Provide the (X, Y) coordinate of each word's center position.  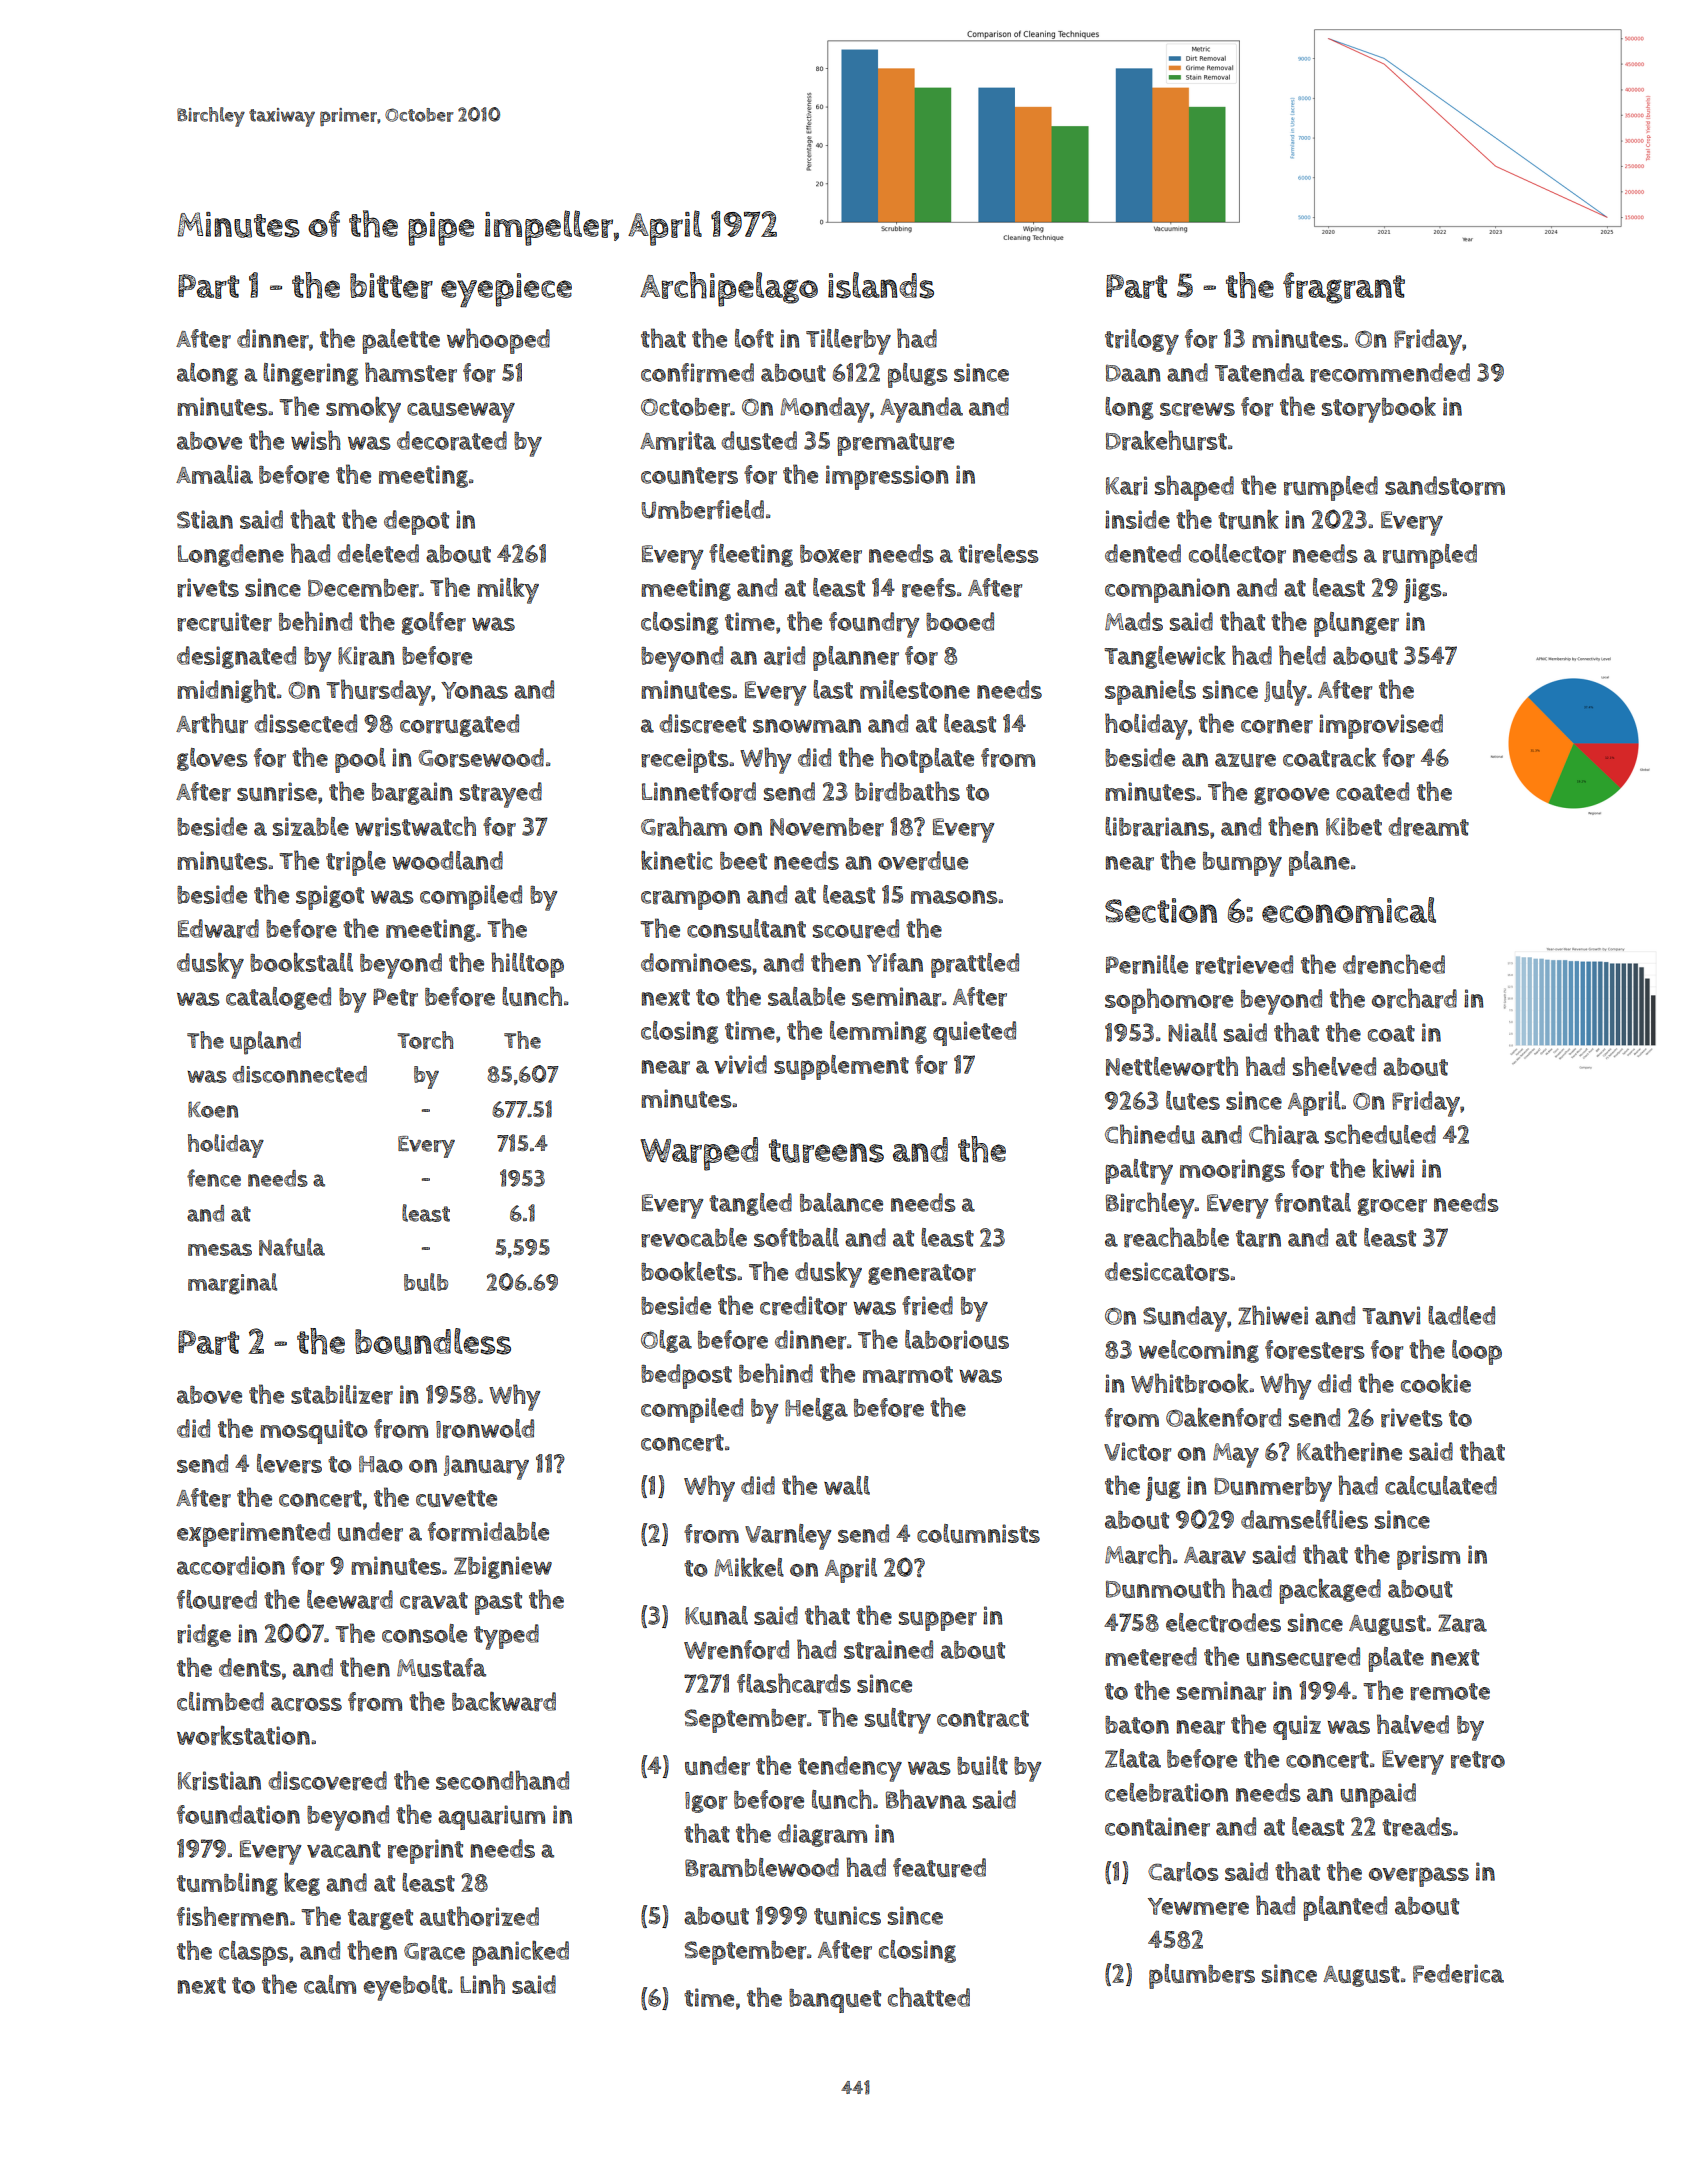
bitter (391, 286)
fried (927, 1306)
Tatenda (1259, 372)
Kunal (716, 1615)
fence (214, 1178)
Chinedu (1150, 1134)
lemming (878, 1032)
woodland (447, 860)
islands (881, 285)
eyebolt (405, 1988)
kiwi (1393, 1168)
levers (289, 1464)
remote (1450, 1692)
